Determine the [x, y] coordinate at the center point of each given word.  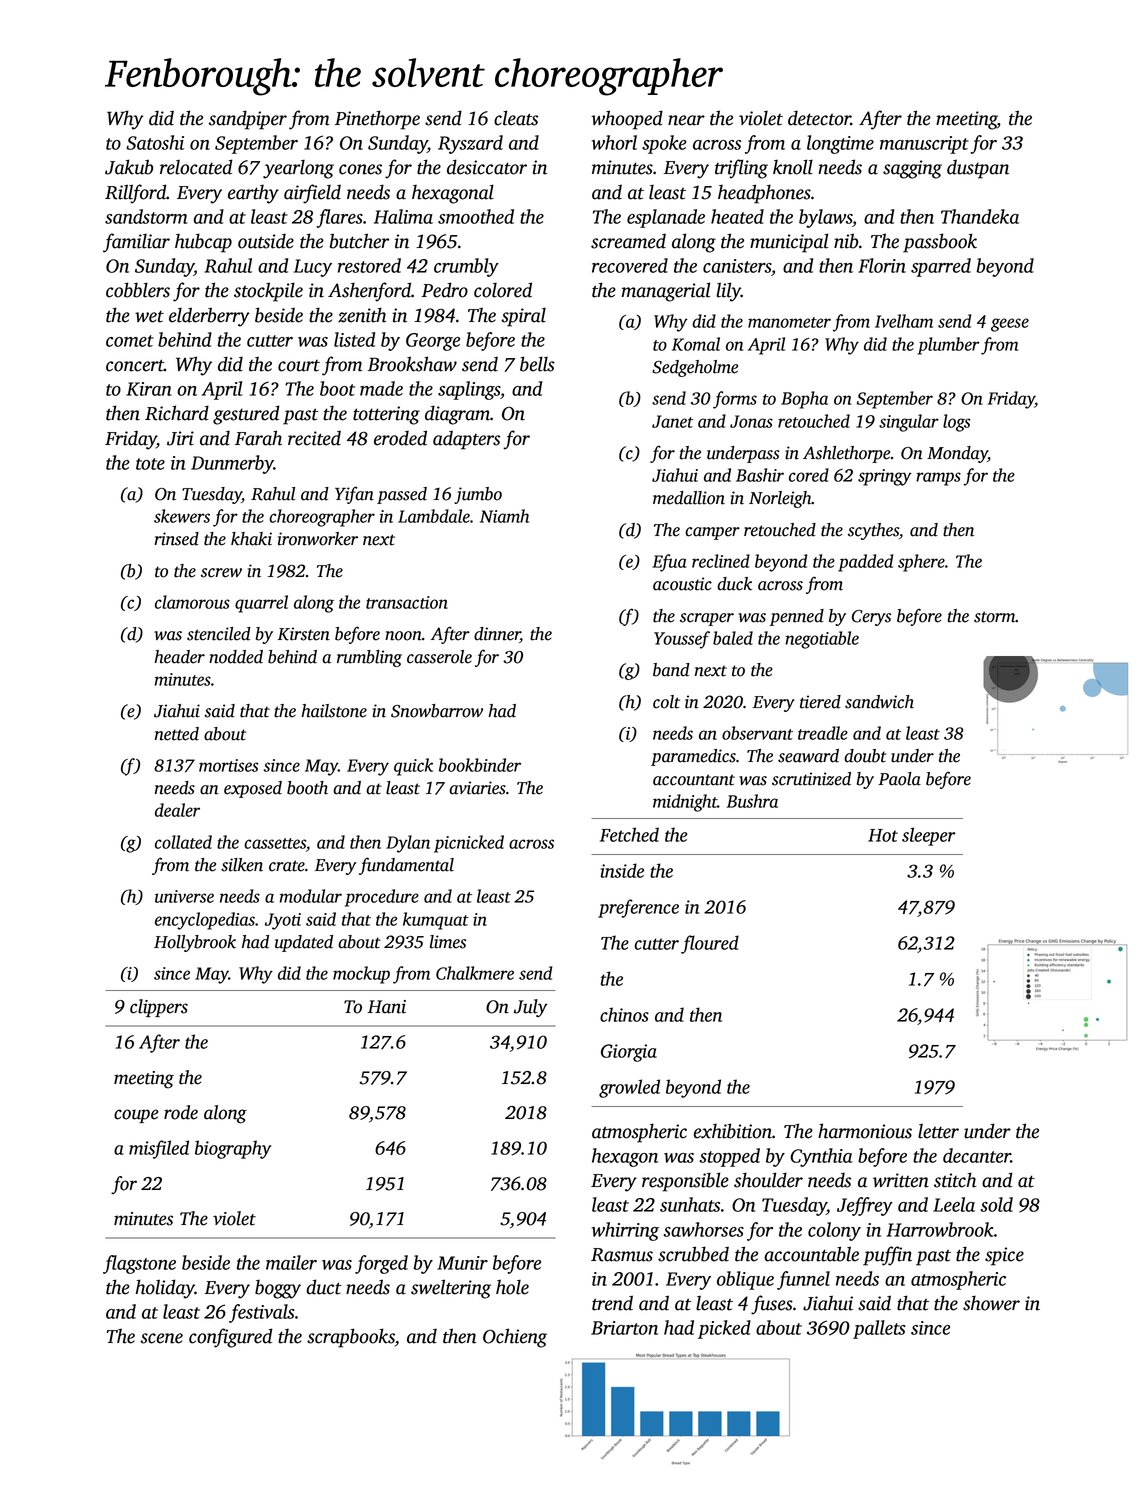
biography [233, 1149]
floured [710, 944]
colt [666, 702]
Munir [462, 1263]
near [686, 120]
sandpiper [248, 120]
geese [1010, 325]
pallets [879, 1329]
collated [183, 842]
